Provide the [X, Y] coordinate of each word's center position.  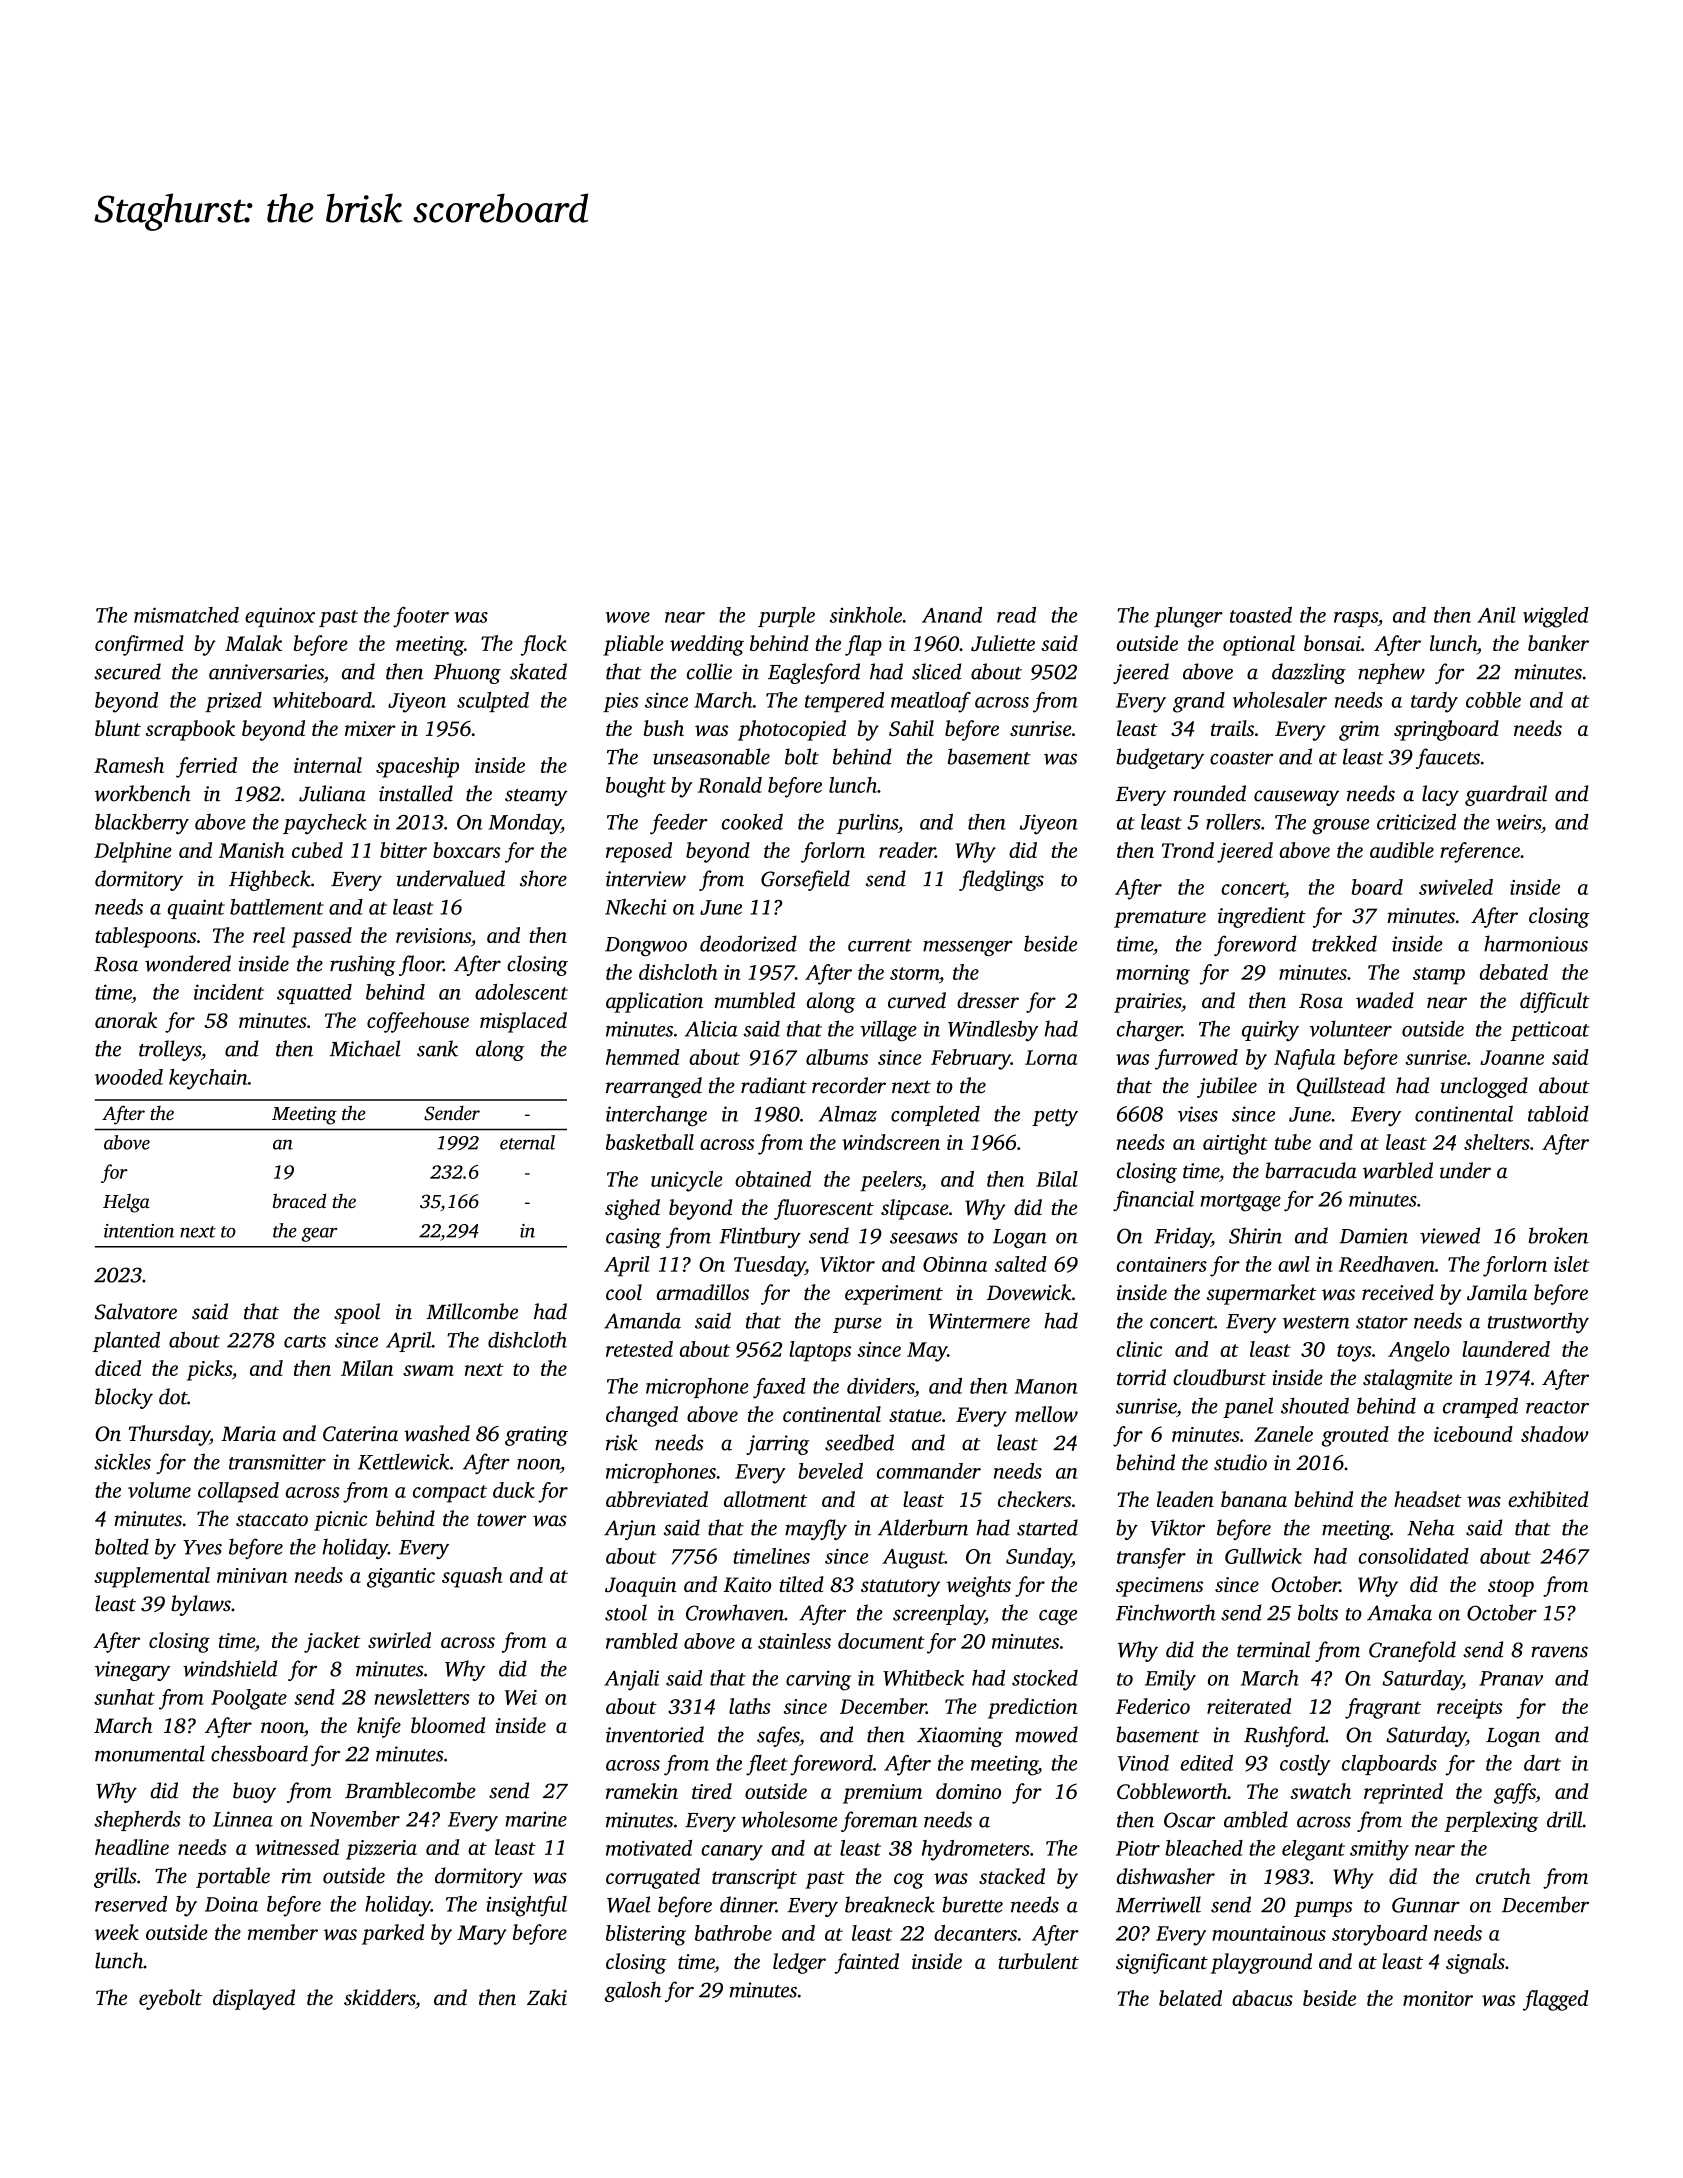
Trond [1188, 850]
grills [115, 1877]
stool [626, 1612]
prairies [1147, 1003]
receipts [1470, 1709]
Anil [1496, 615]
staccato [272, 1520]
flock [544, 645]
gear [319, 1235]
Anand [952, 615]
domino [968, 1791]
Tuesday [769, 1266]
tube [1293, 1142]
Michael [365, 1048]
